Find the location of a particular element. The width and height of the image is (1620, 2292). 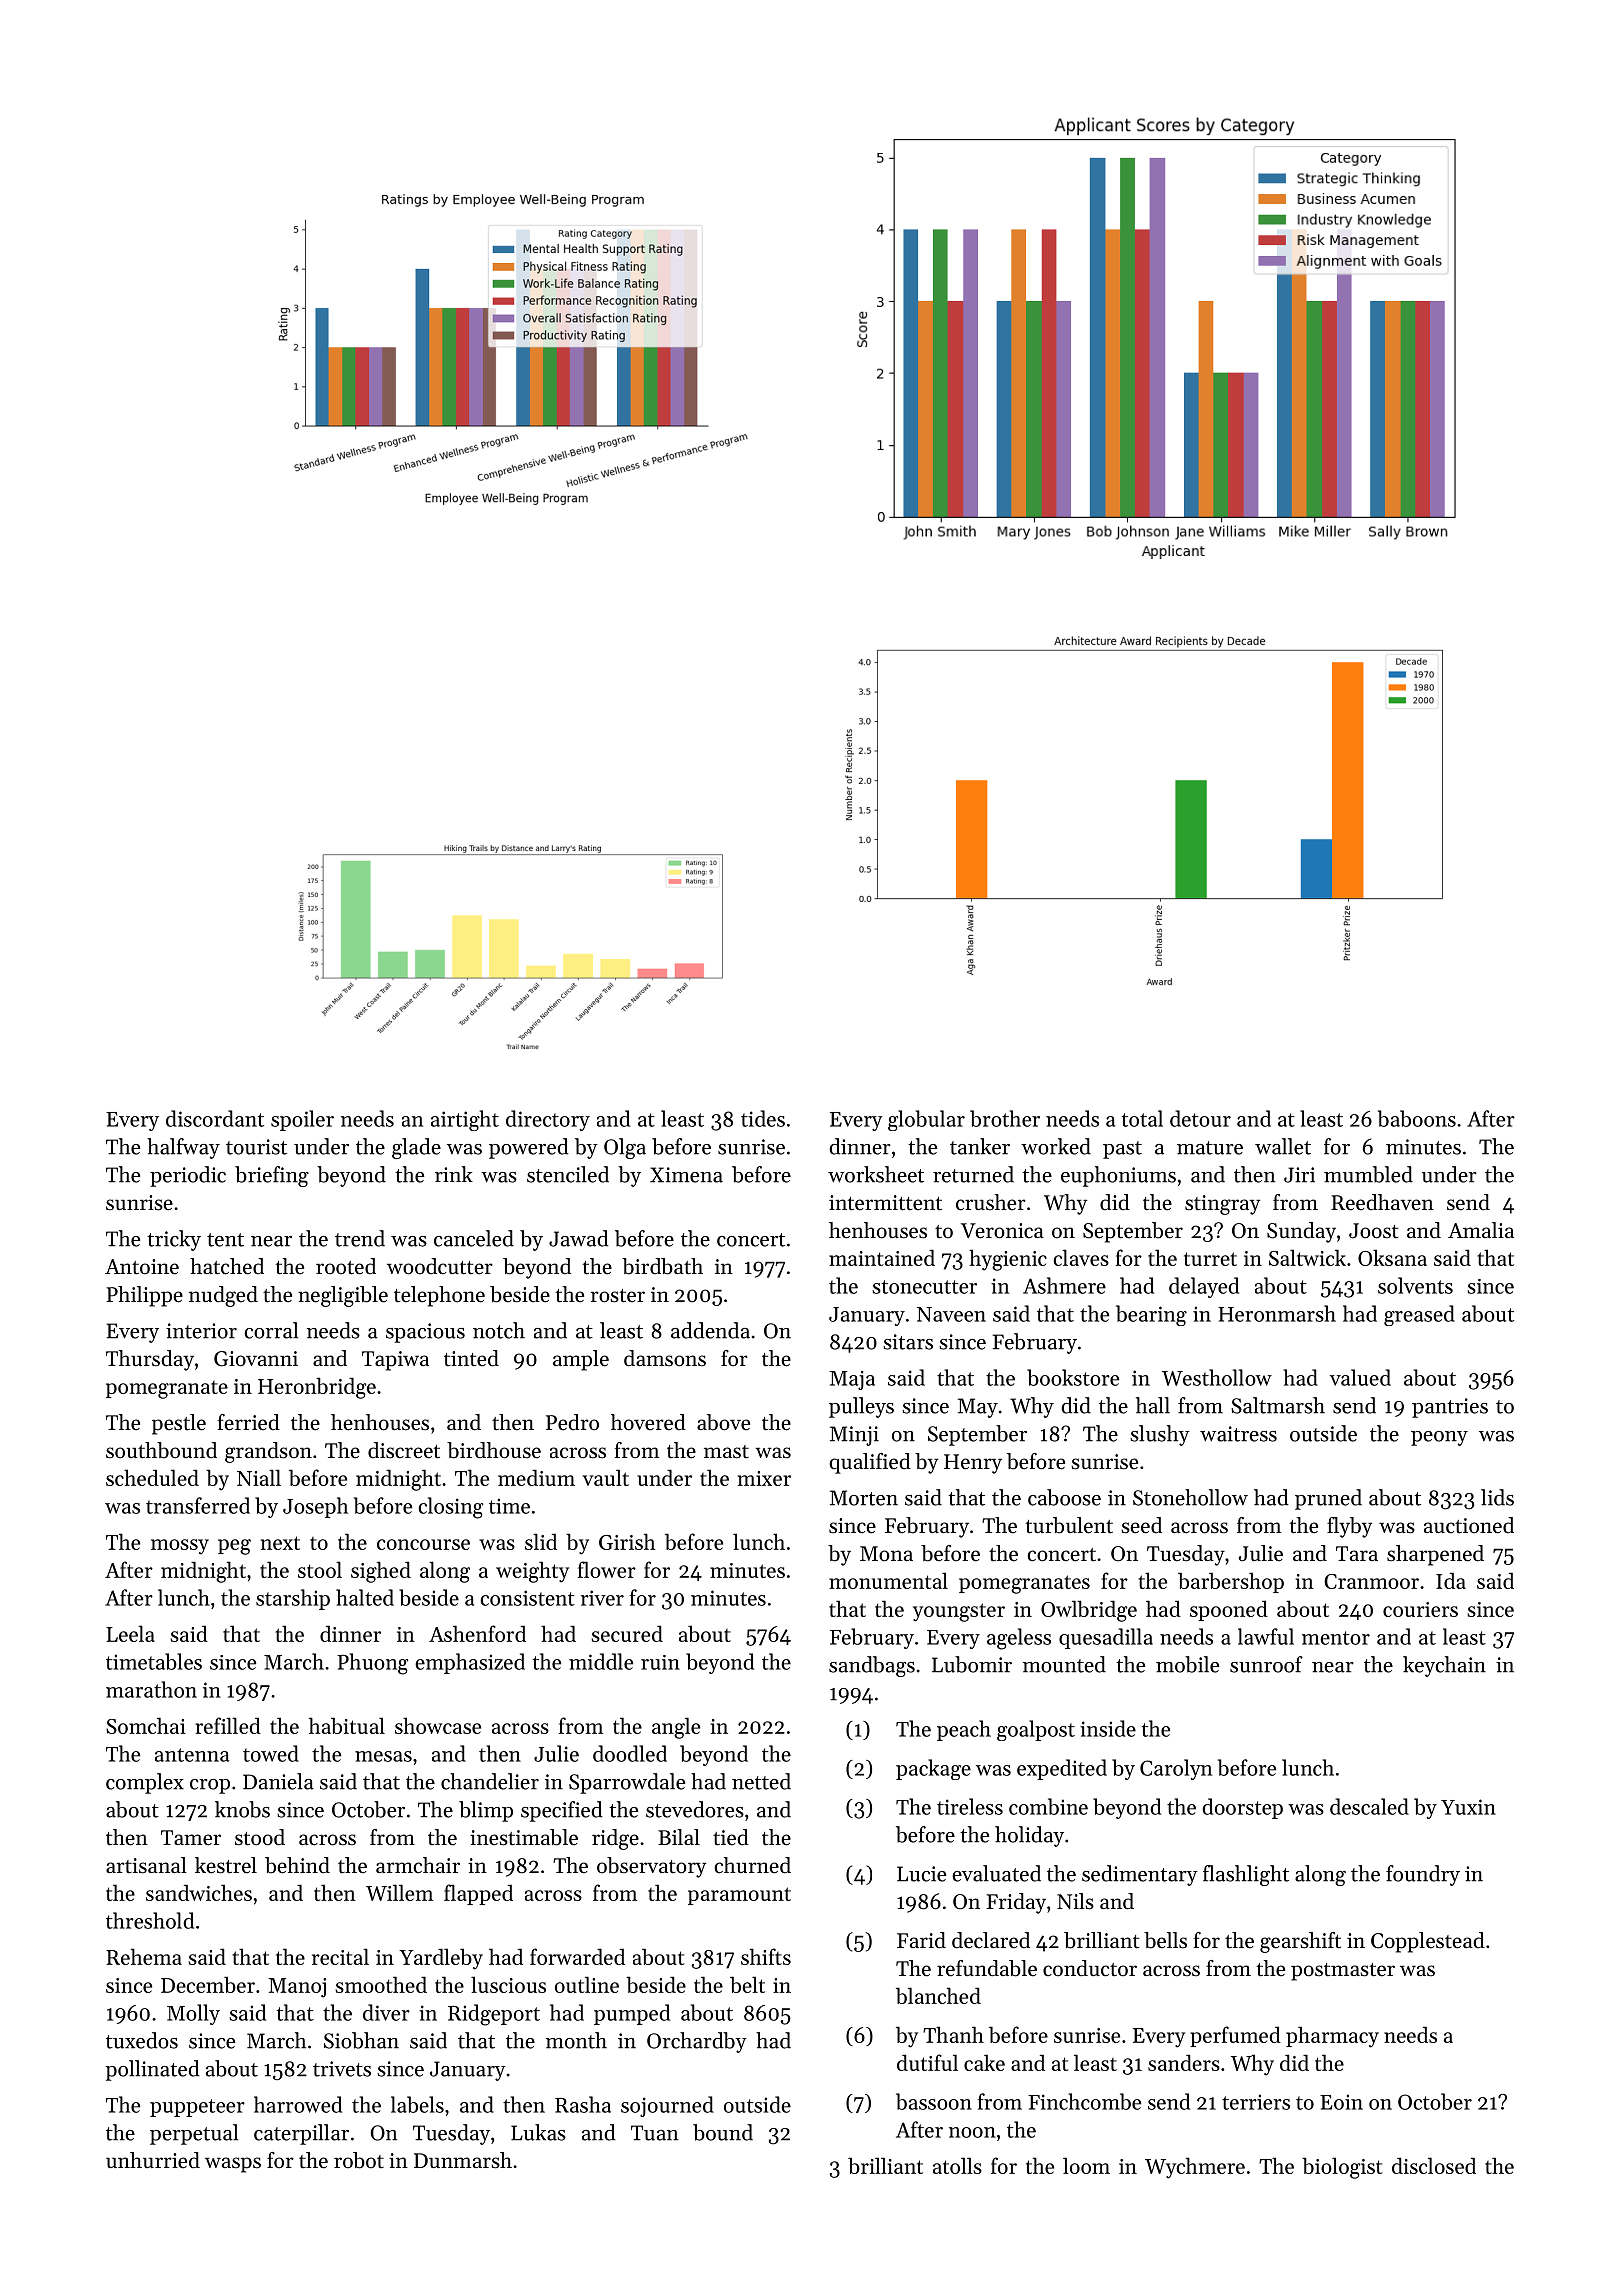

Stonehollow is located at coordinates (1190, 1497).
